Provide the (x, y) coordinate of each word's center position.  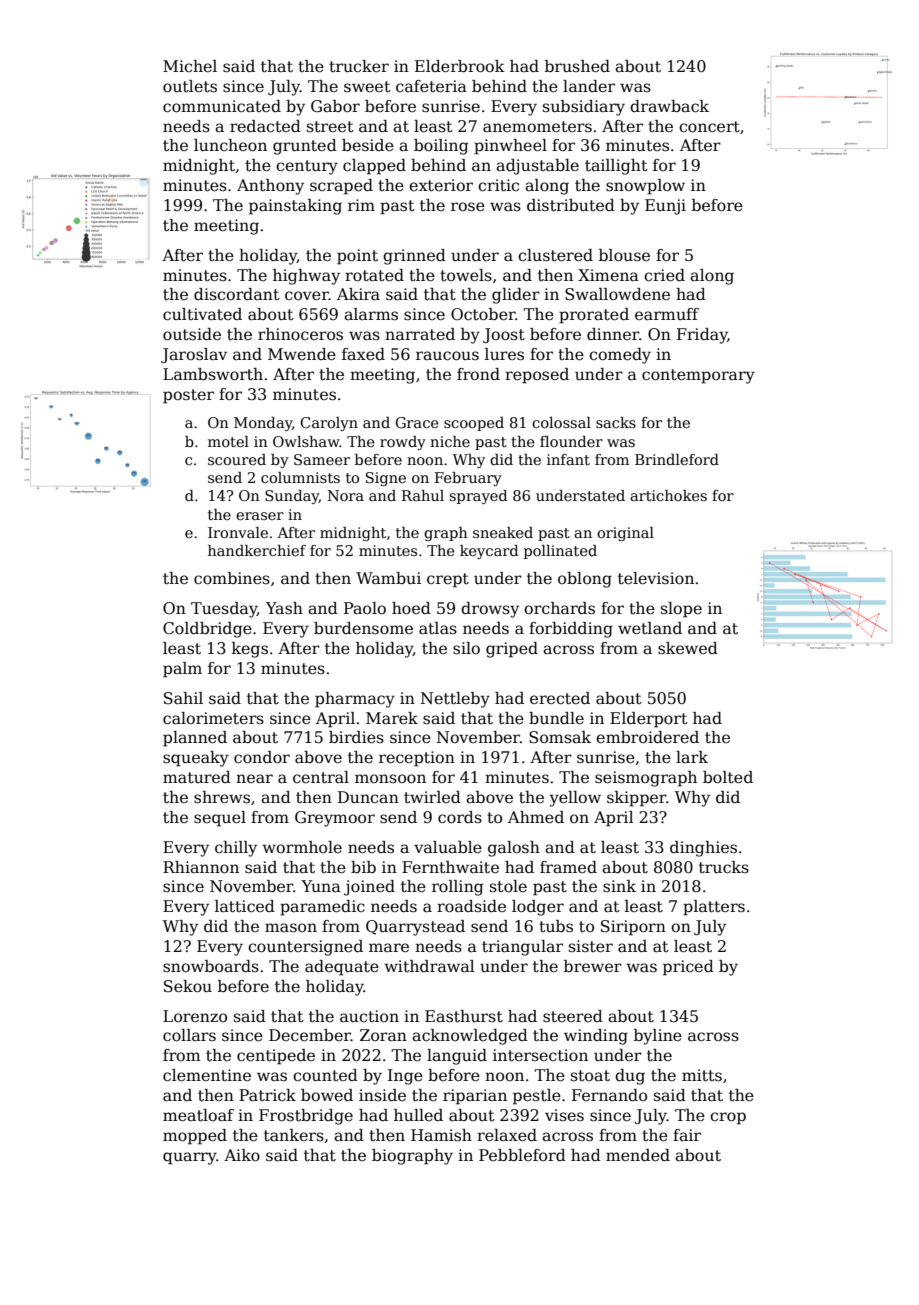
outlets (190, 86)
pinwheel (510, 147)
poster (188, 396)
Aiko (242, 1155)
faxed (363, 354)
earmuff (667, 314)
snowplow (645, 187)
